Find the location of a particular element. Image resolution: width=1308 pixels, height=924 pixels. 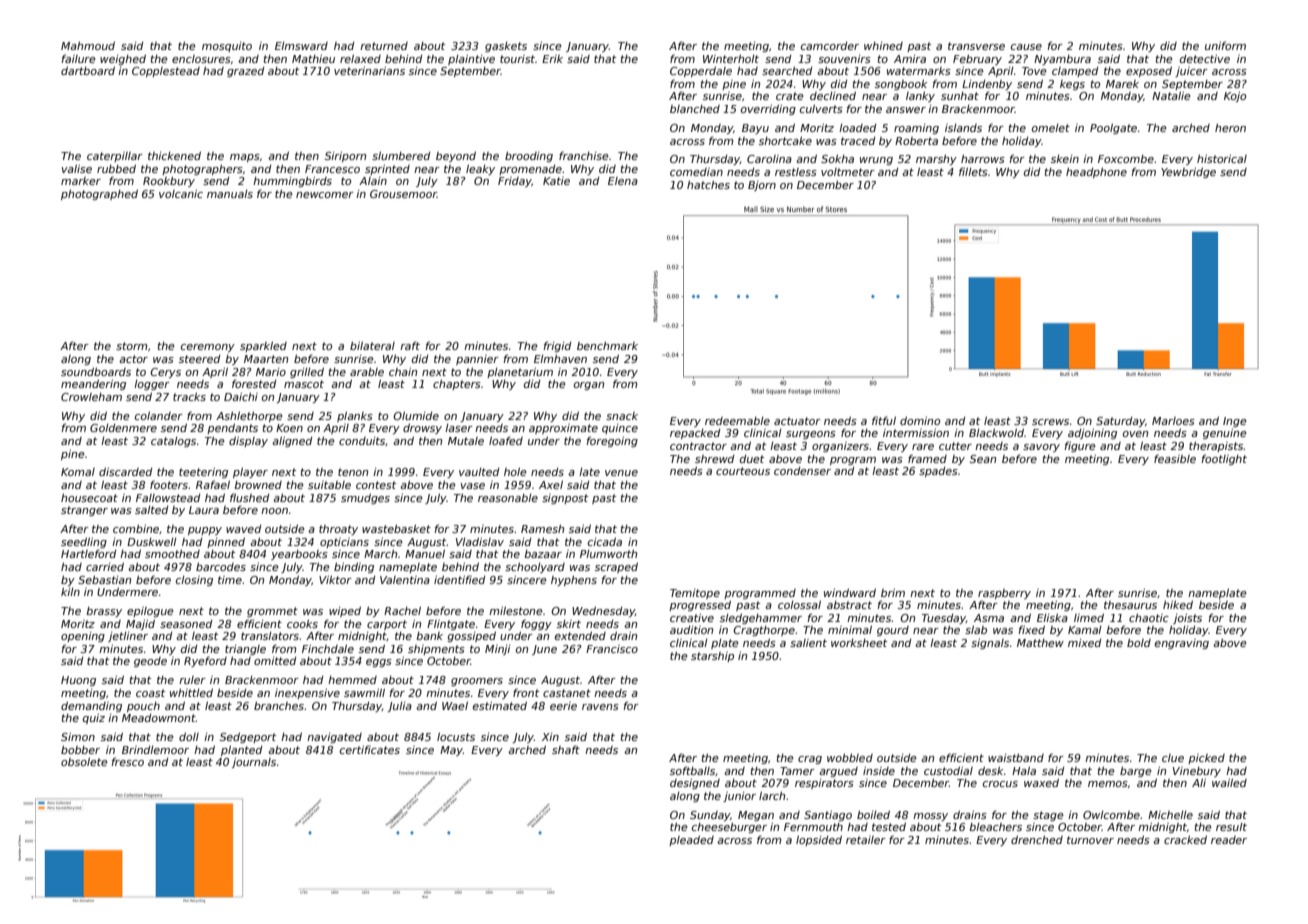

Mahmoud is located at coordinates (88, 45).
